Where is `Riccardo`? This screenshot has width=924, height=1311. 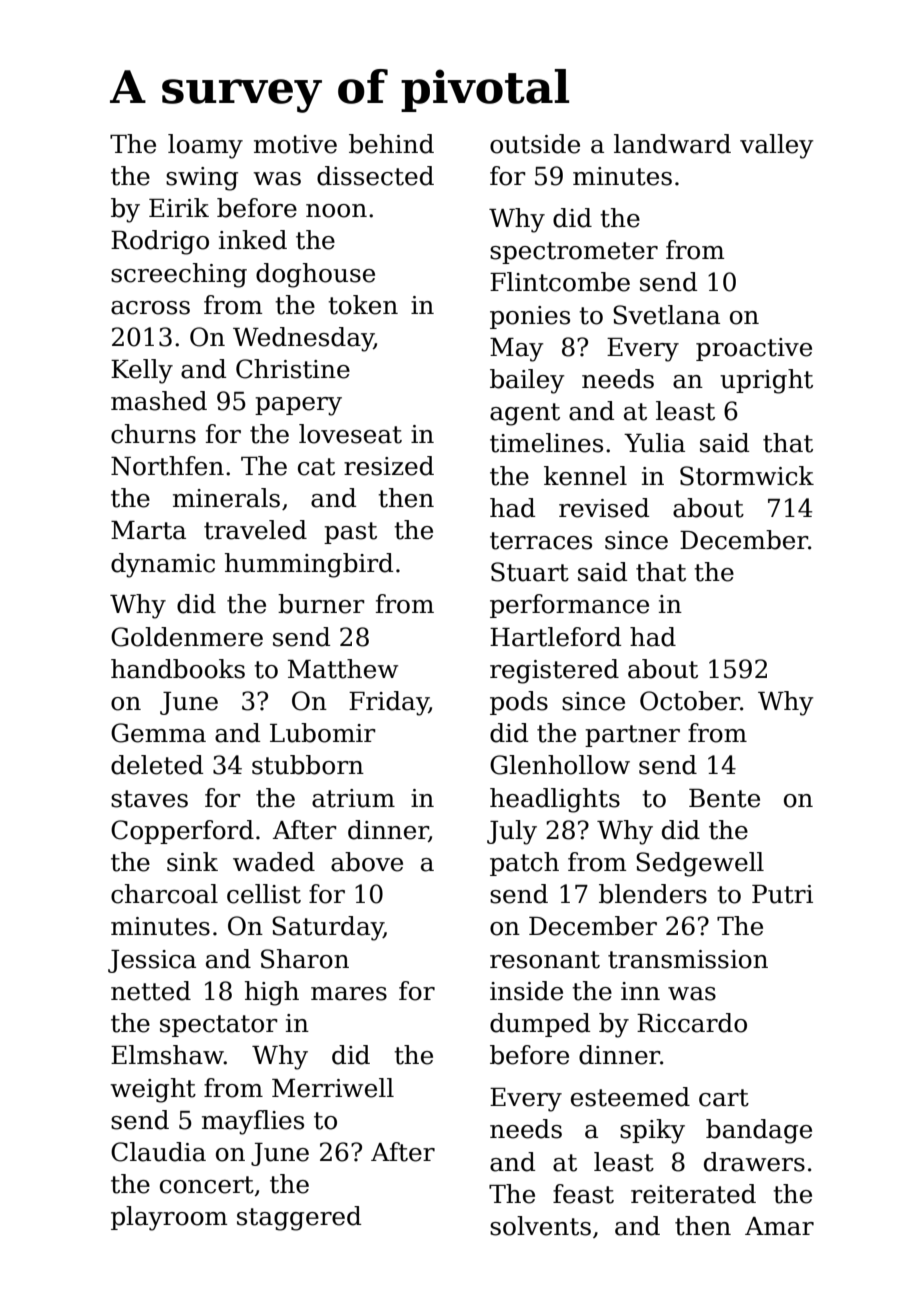
Riccardo is located at coordinates (692, 1023).
